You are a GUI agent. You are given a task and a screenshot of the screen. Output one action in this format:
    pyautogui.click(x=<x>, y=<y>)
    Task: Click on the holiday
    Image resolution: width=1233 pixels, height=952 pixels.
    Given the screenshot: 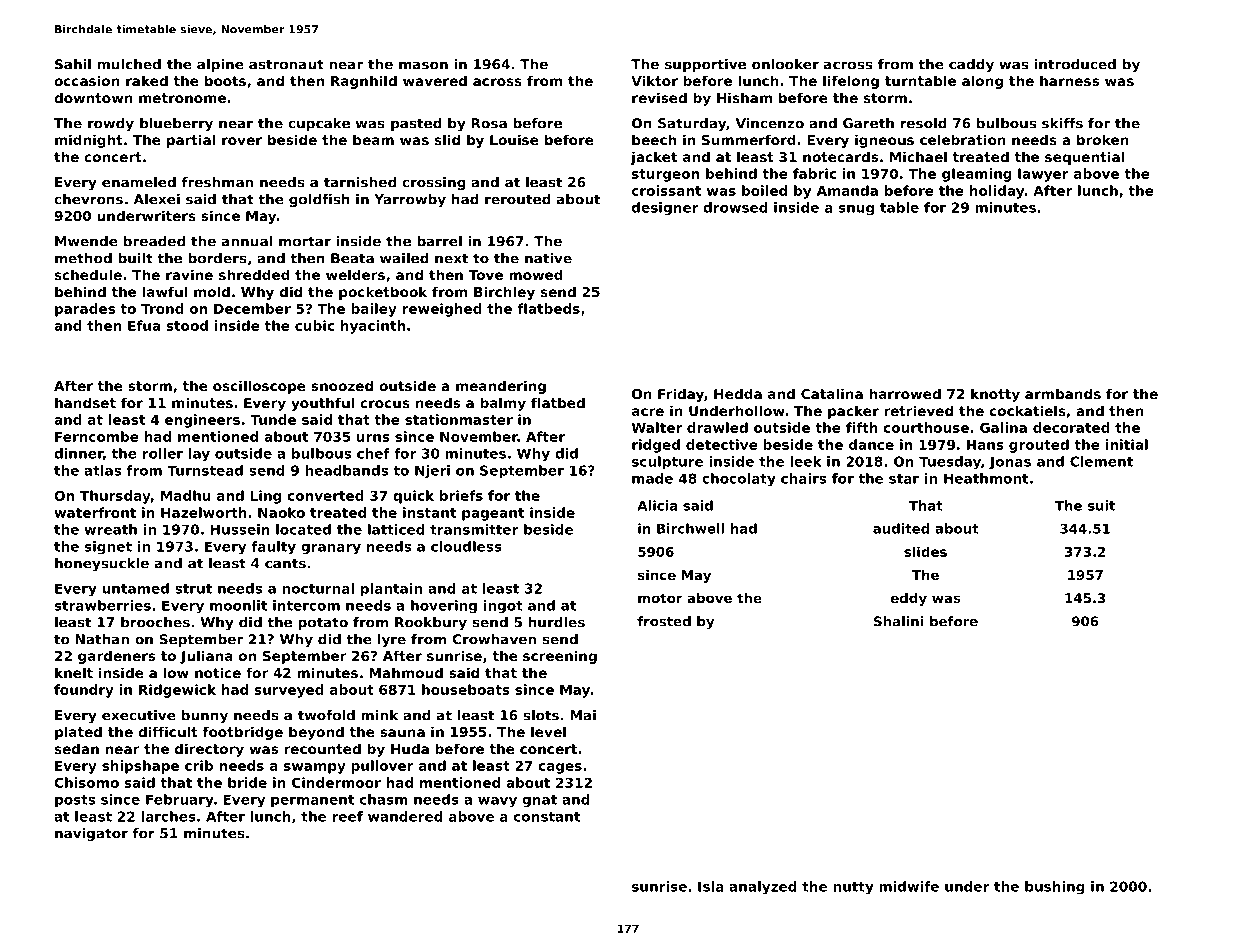 What is the action you would take?
    pyautogui.click(x=997, y=192)
